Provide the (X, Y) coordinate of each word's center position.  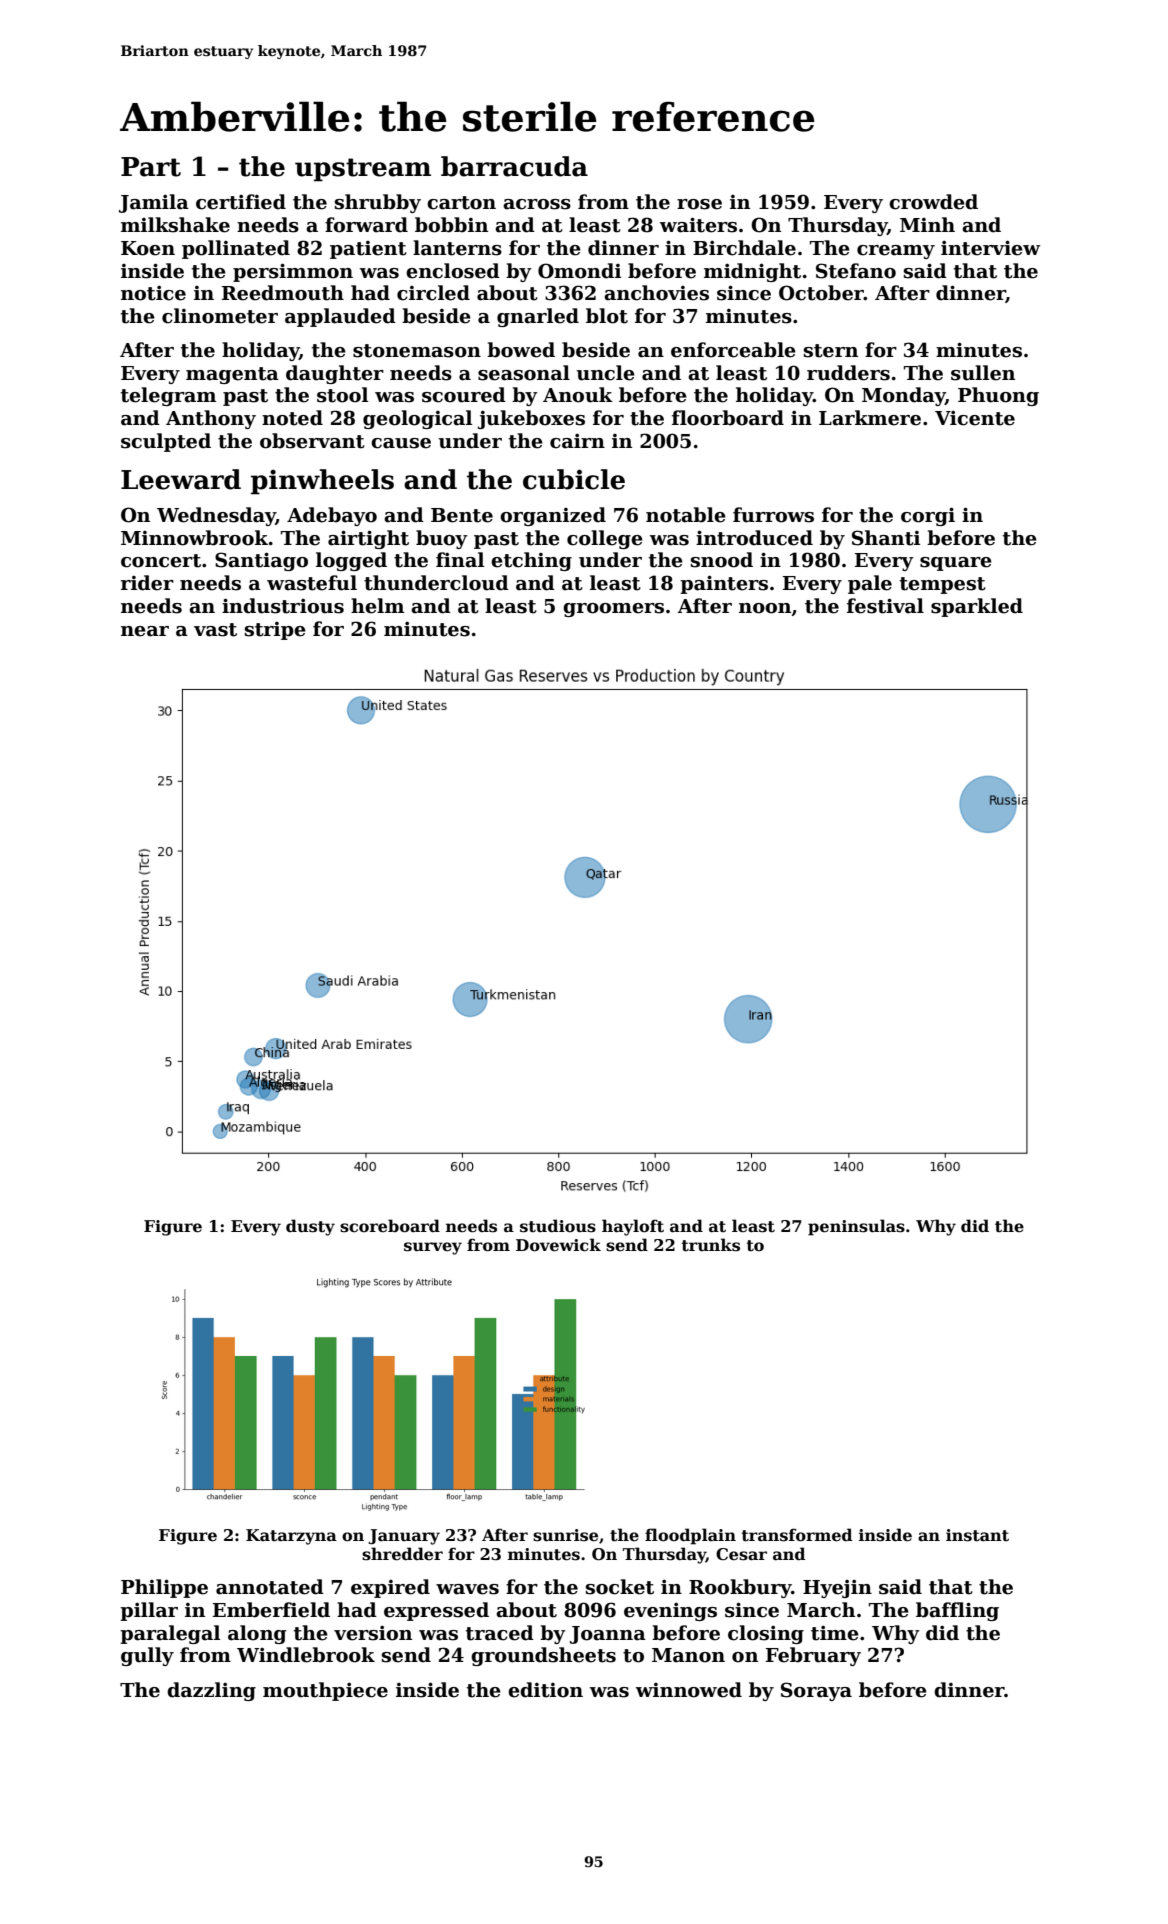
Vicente (975, 418)
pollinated (236, 249)
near (145, 631)
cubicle (574, 479)
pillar (149, 1611)
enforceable (733, 350)
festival (885, 606)
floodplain (690, 1536)
